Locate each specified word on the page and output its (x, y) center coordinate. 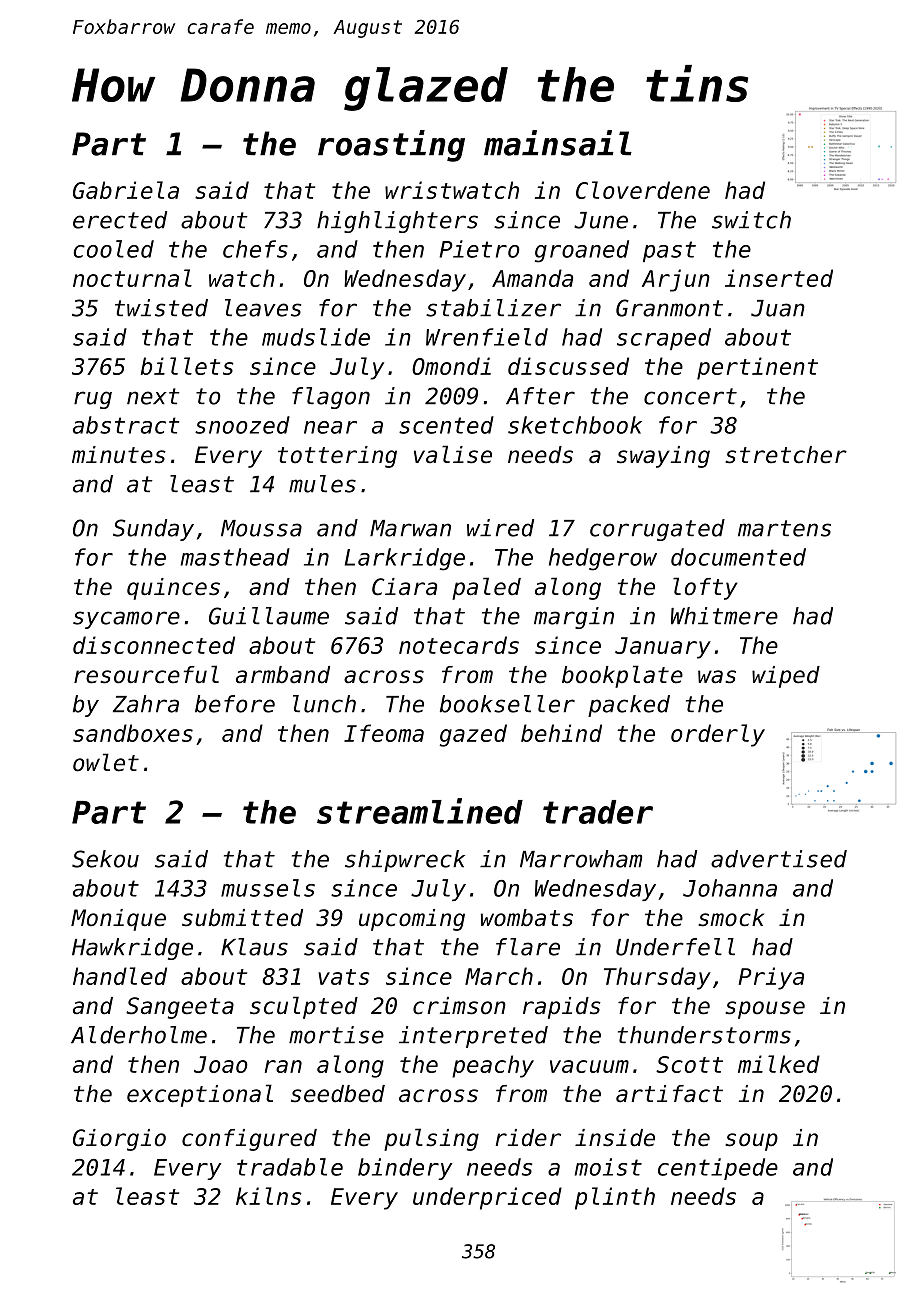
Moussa (261, 528)
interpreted (473, 1037)
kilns (268, 1196)
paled (486, 588)
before (235, 704)
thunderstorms (704, 1035)
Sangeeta (180, 1008)
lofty (705, 588)
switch (751, 220)
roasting (391, 146)
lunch (324, 704)
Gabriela (126, 190)
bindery (405, 1169)
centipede (718, 1169)
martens (784, 528)
